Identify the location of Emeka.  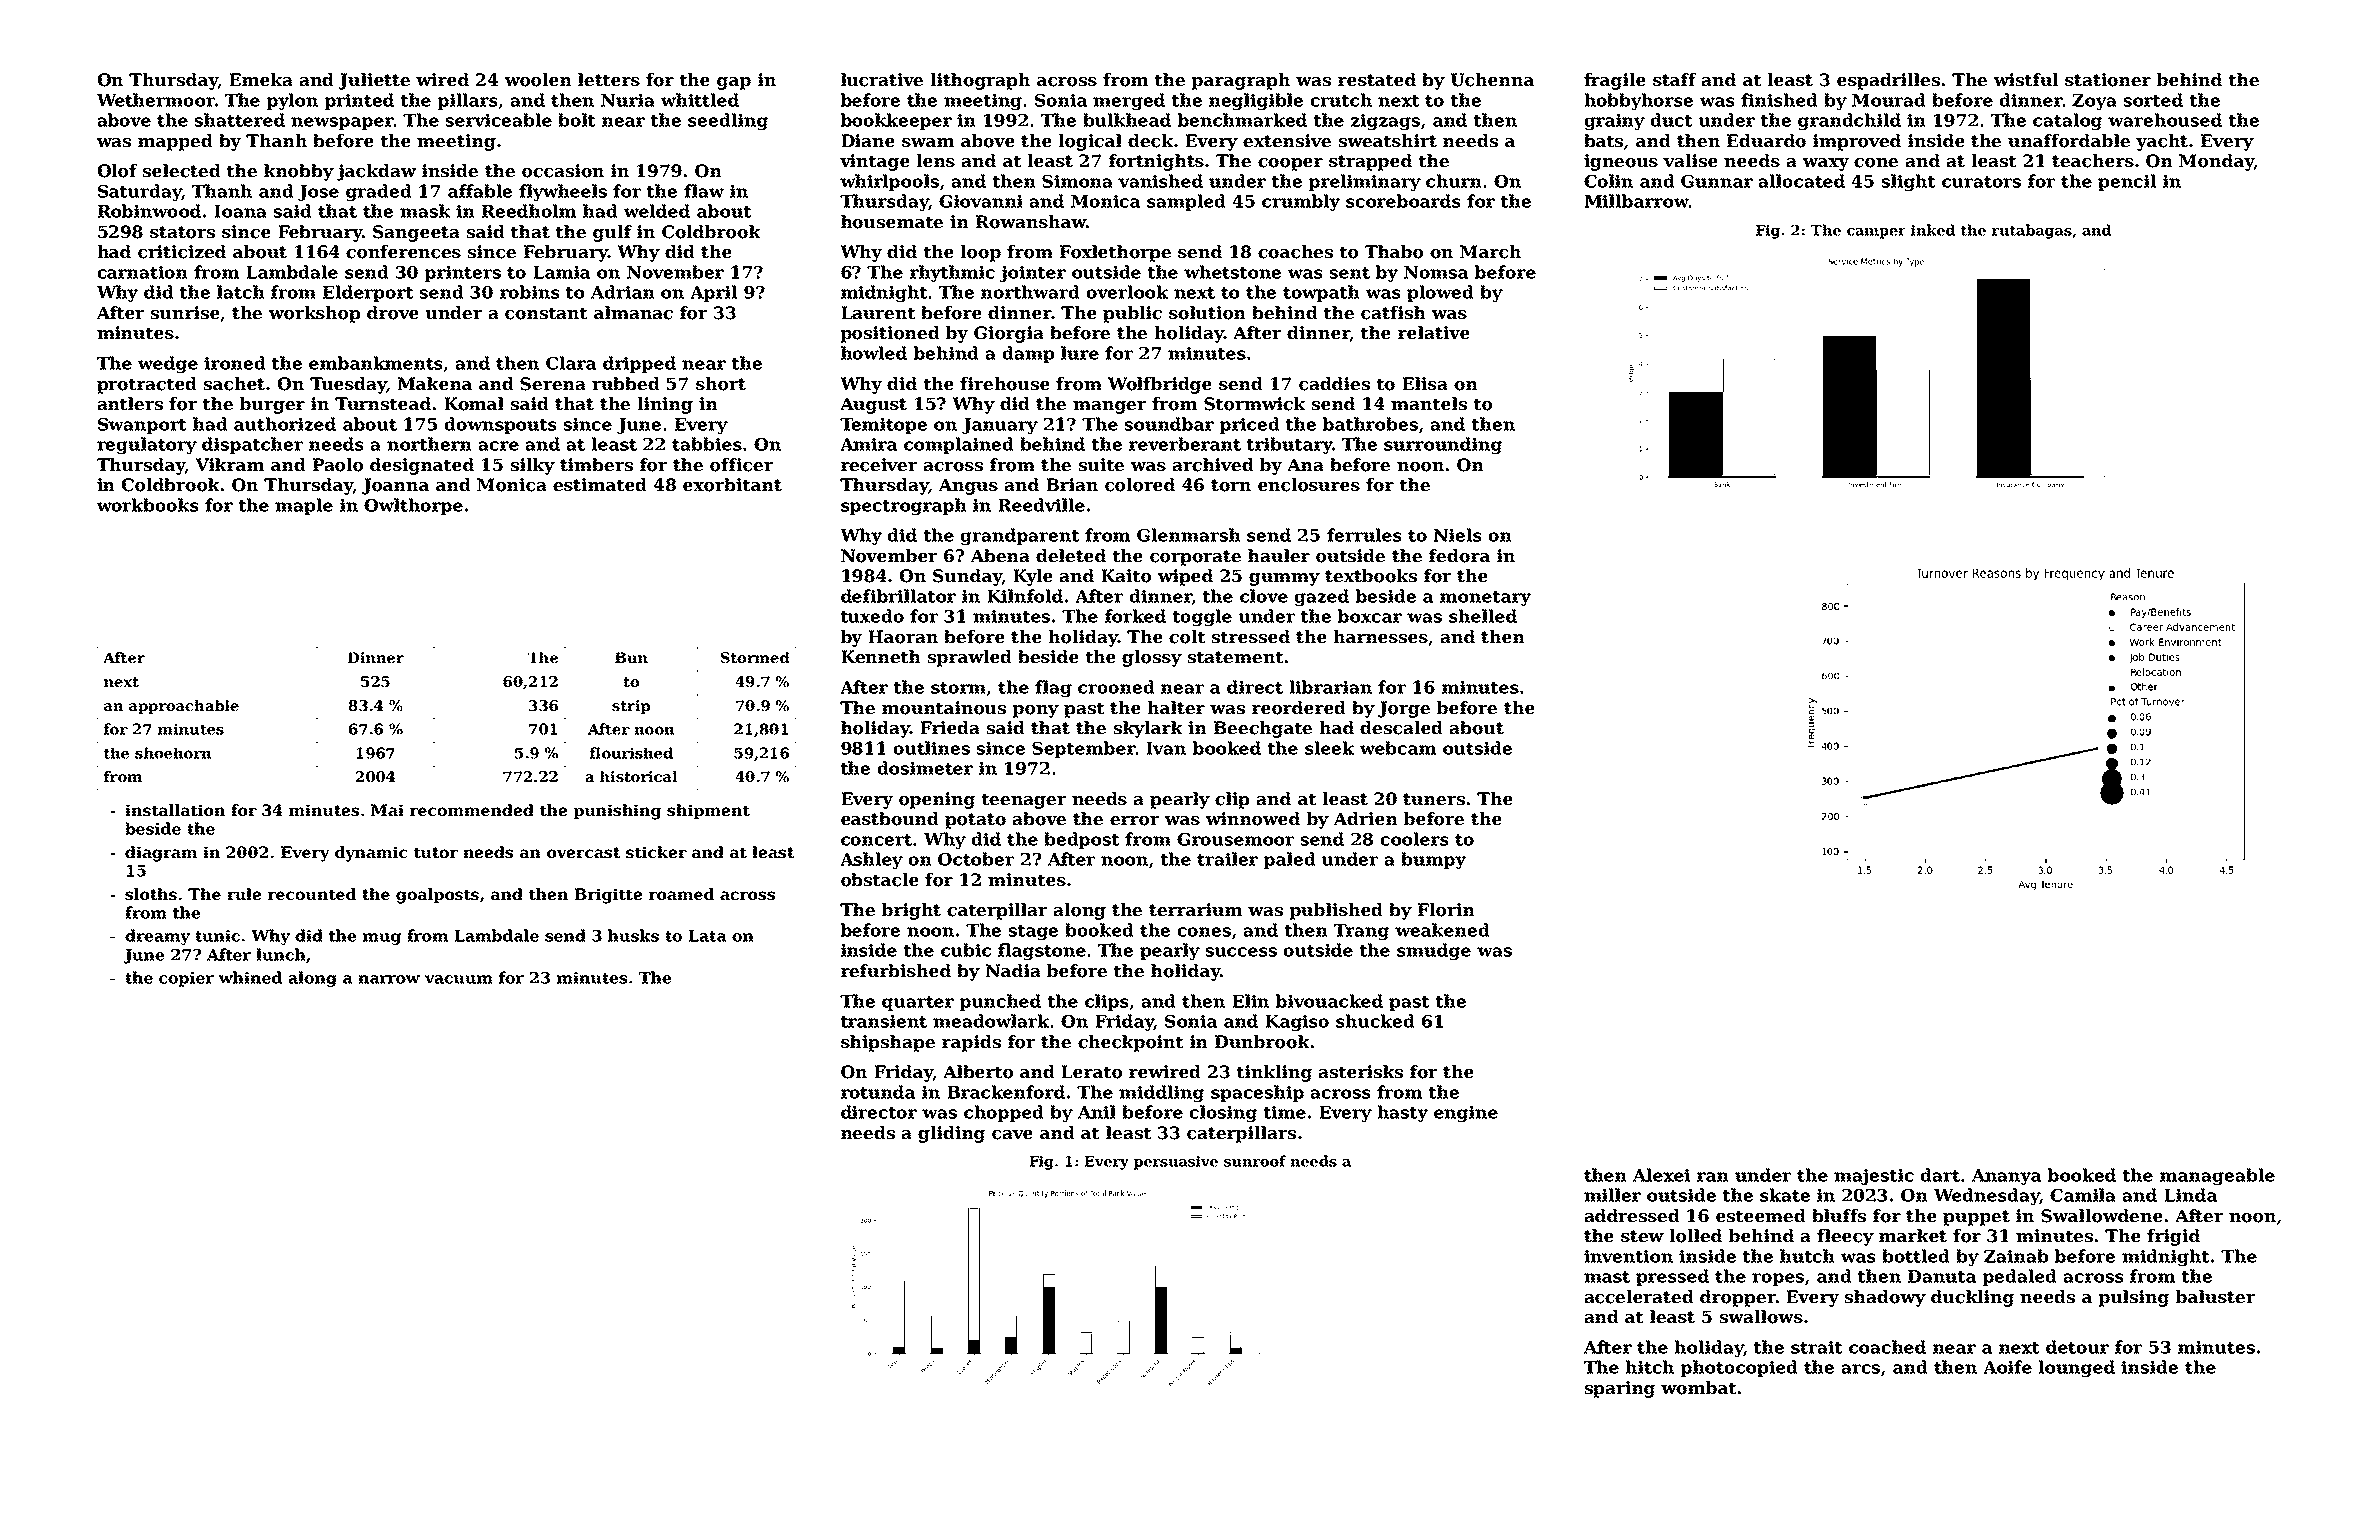
(261, 80).
